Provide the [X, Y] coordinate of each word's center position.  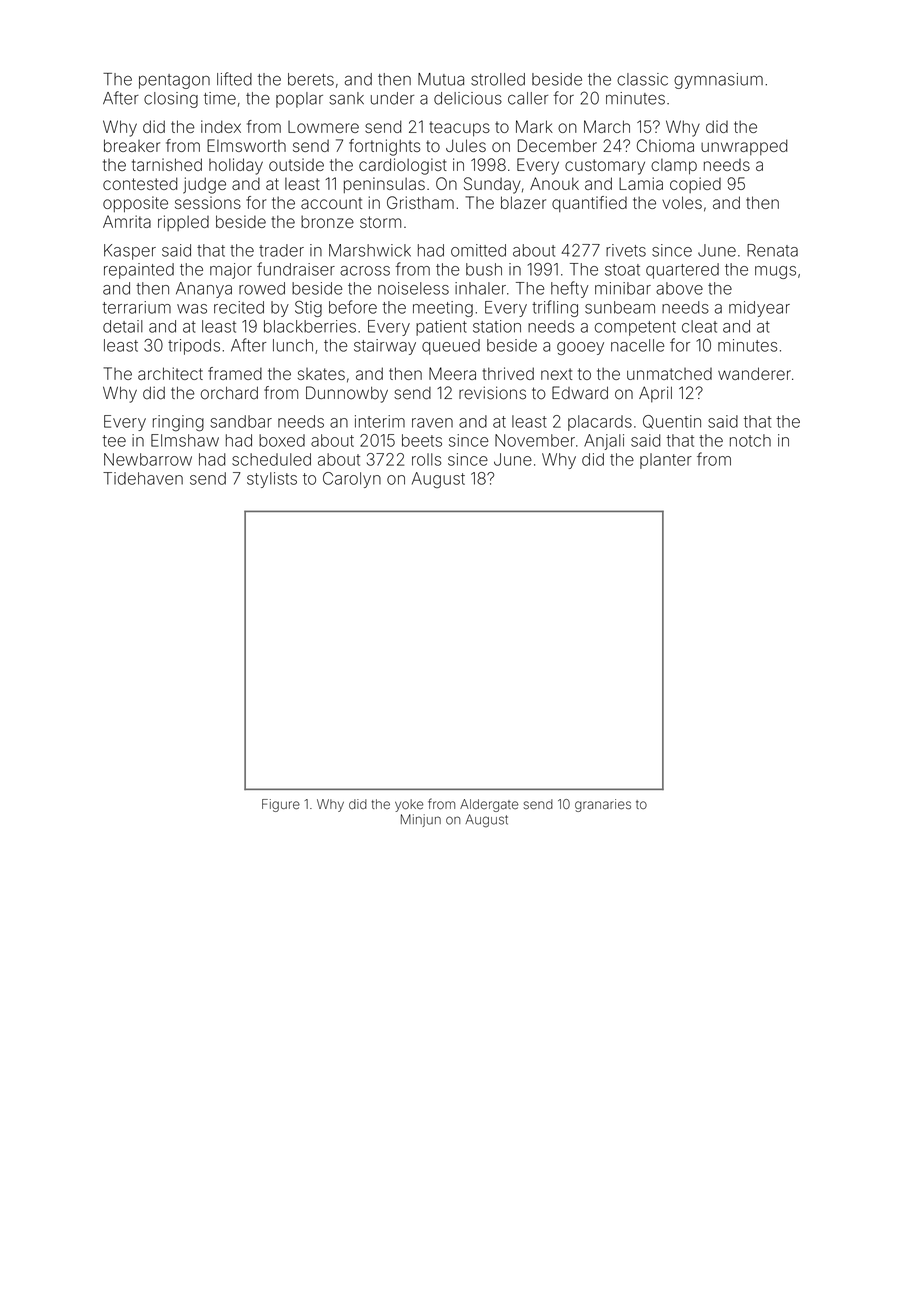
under [392, 98]
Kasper [130, 252]
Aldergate [489, 805]
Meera [452, 373]
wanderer [754, 373]
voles [682, 202]
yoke [409, 805]
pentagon [174, 81]
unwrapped [744, 147]
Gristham [420, 202]
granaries [603, 805]
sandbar [241, 421]
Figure [281, 805]
